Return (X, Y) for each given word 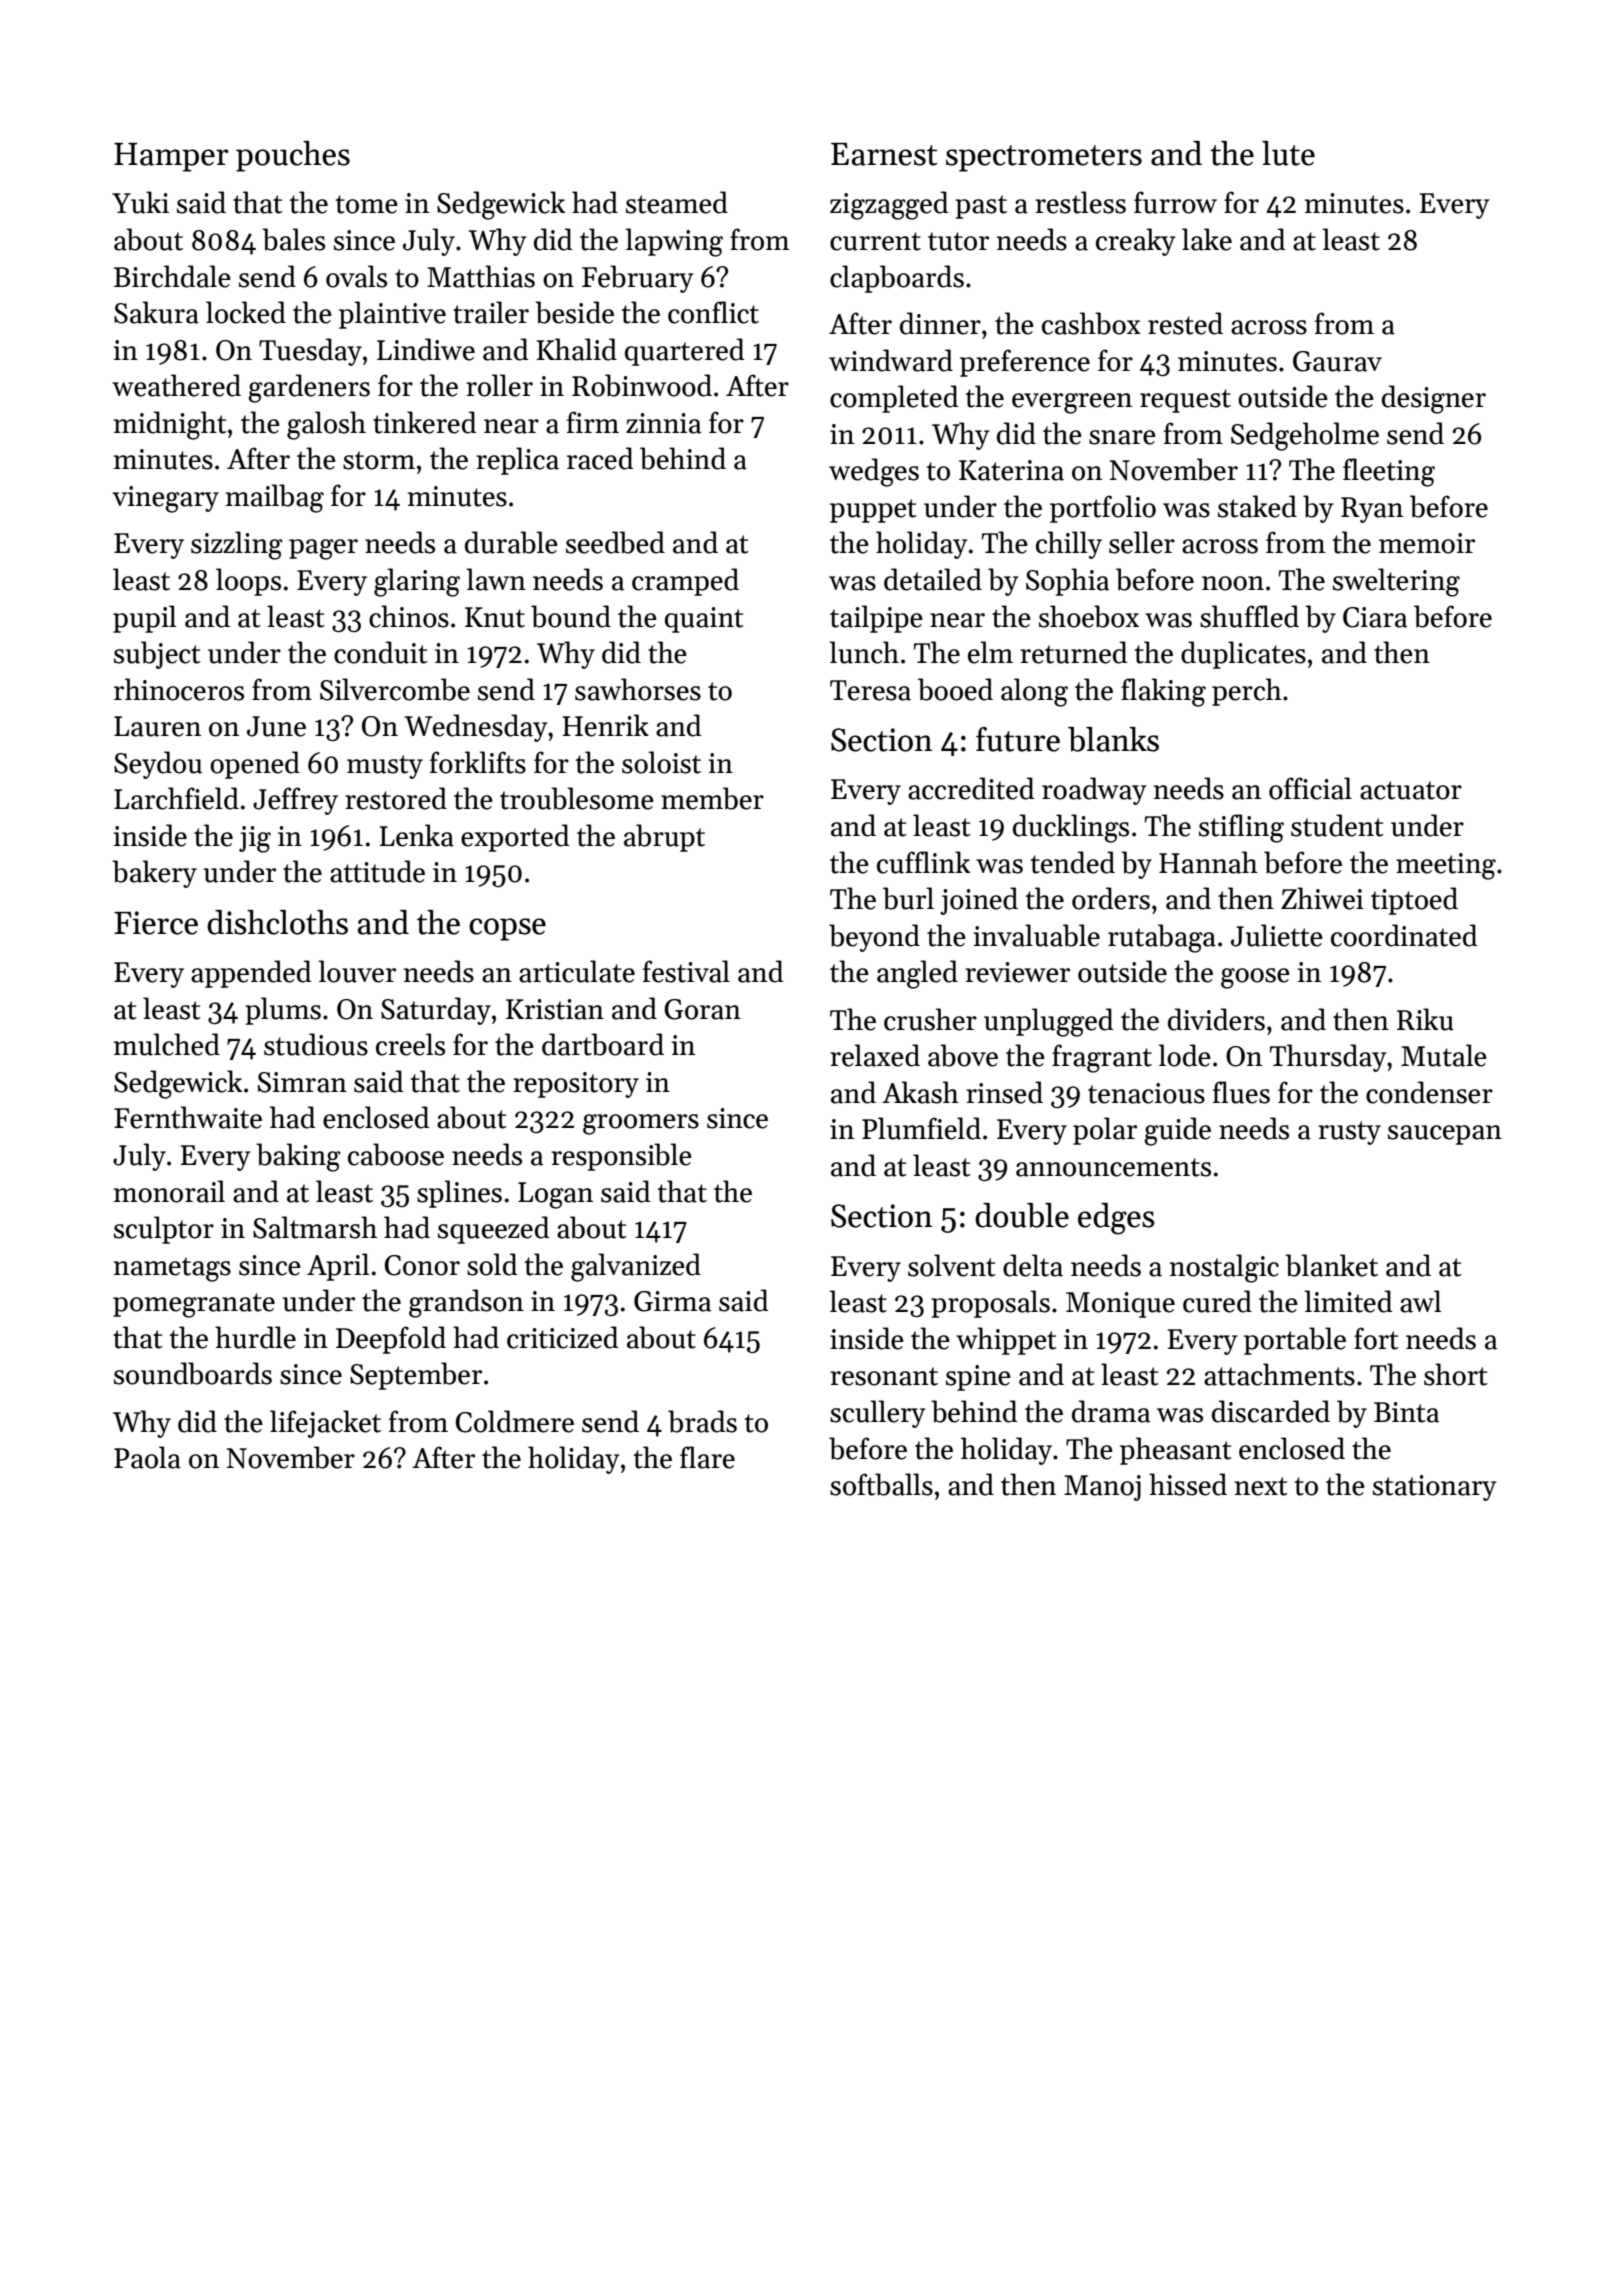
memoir (1427, 543)
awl (1420, 1301)
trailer (491, 312)
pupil (144, 619)
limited (1348, 1301)
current (875, 241)
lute (1288, 153)
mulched (167, 1044)
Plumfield (921, 1128)
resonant (884, 1376)
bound (571, 616)
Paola (147, 1457)
